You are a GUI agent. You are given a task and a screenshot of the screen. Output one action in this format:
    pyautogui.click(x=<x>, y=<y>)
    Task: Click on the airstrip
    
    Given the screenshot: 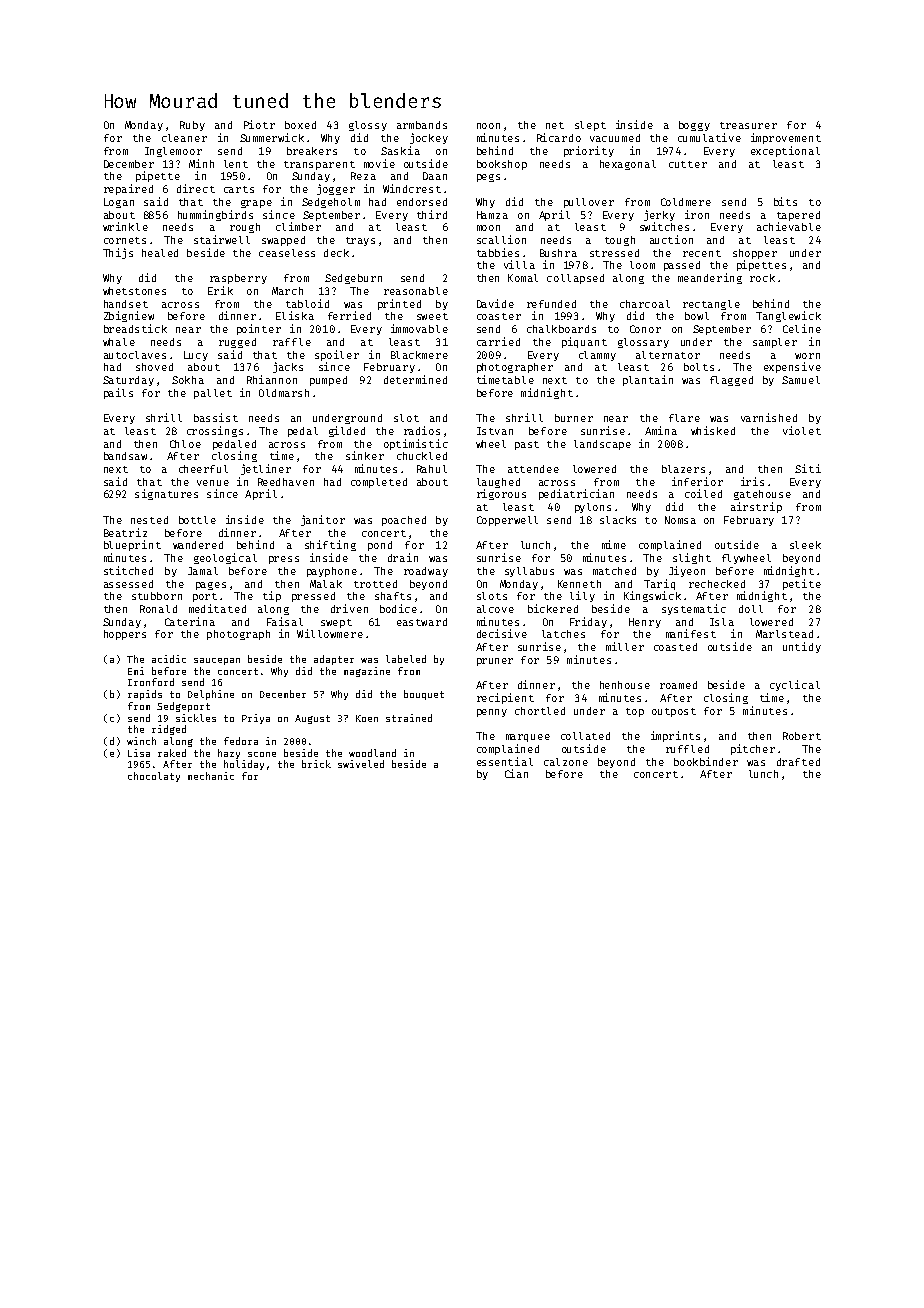 What is the action you would take?
    pyautogui.click(x=756, y=507)
